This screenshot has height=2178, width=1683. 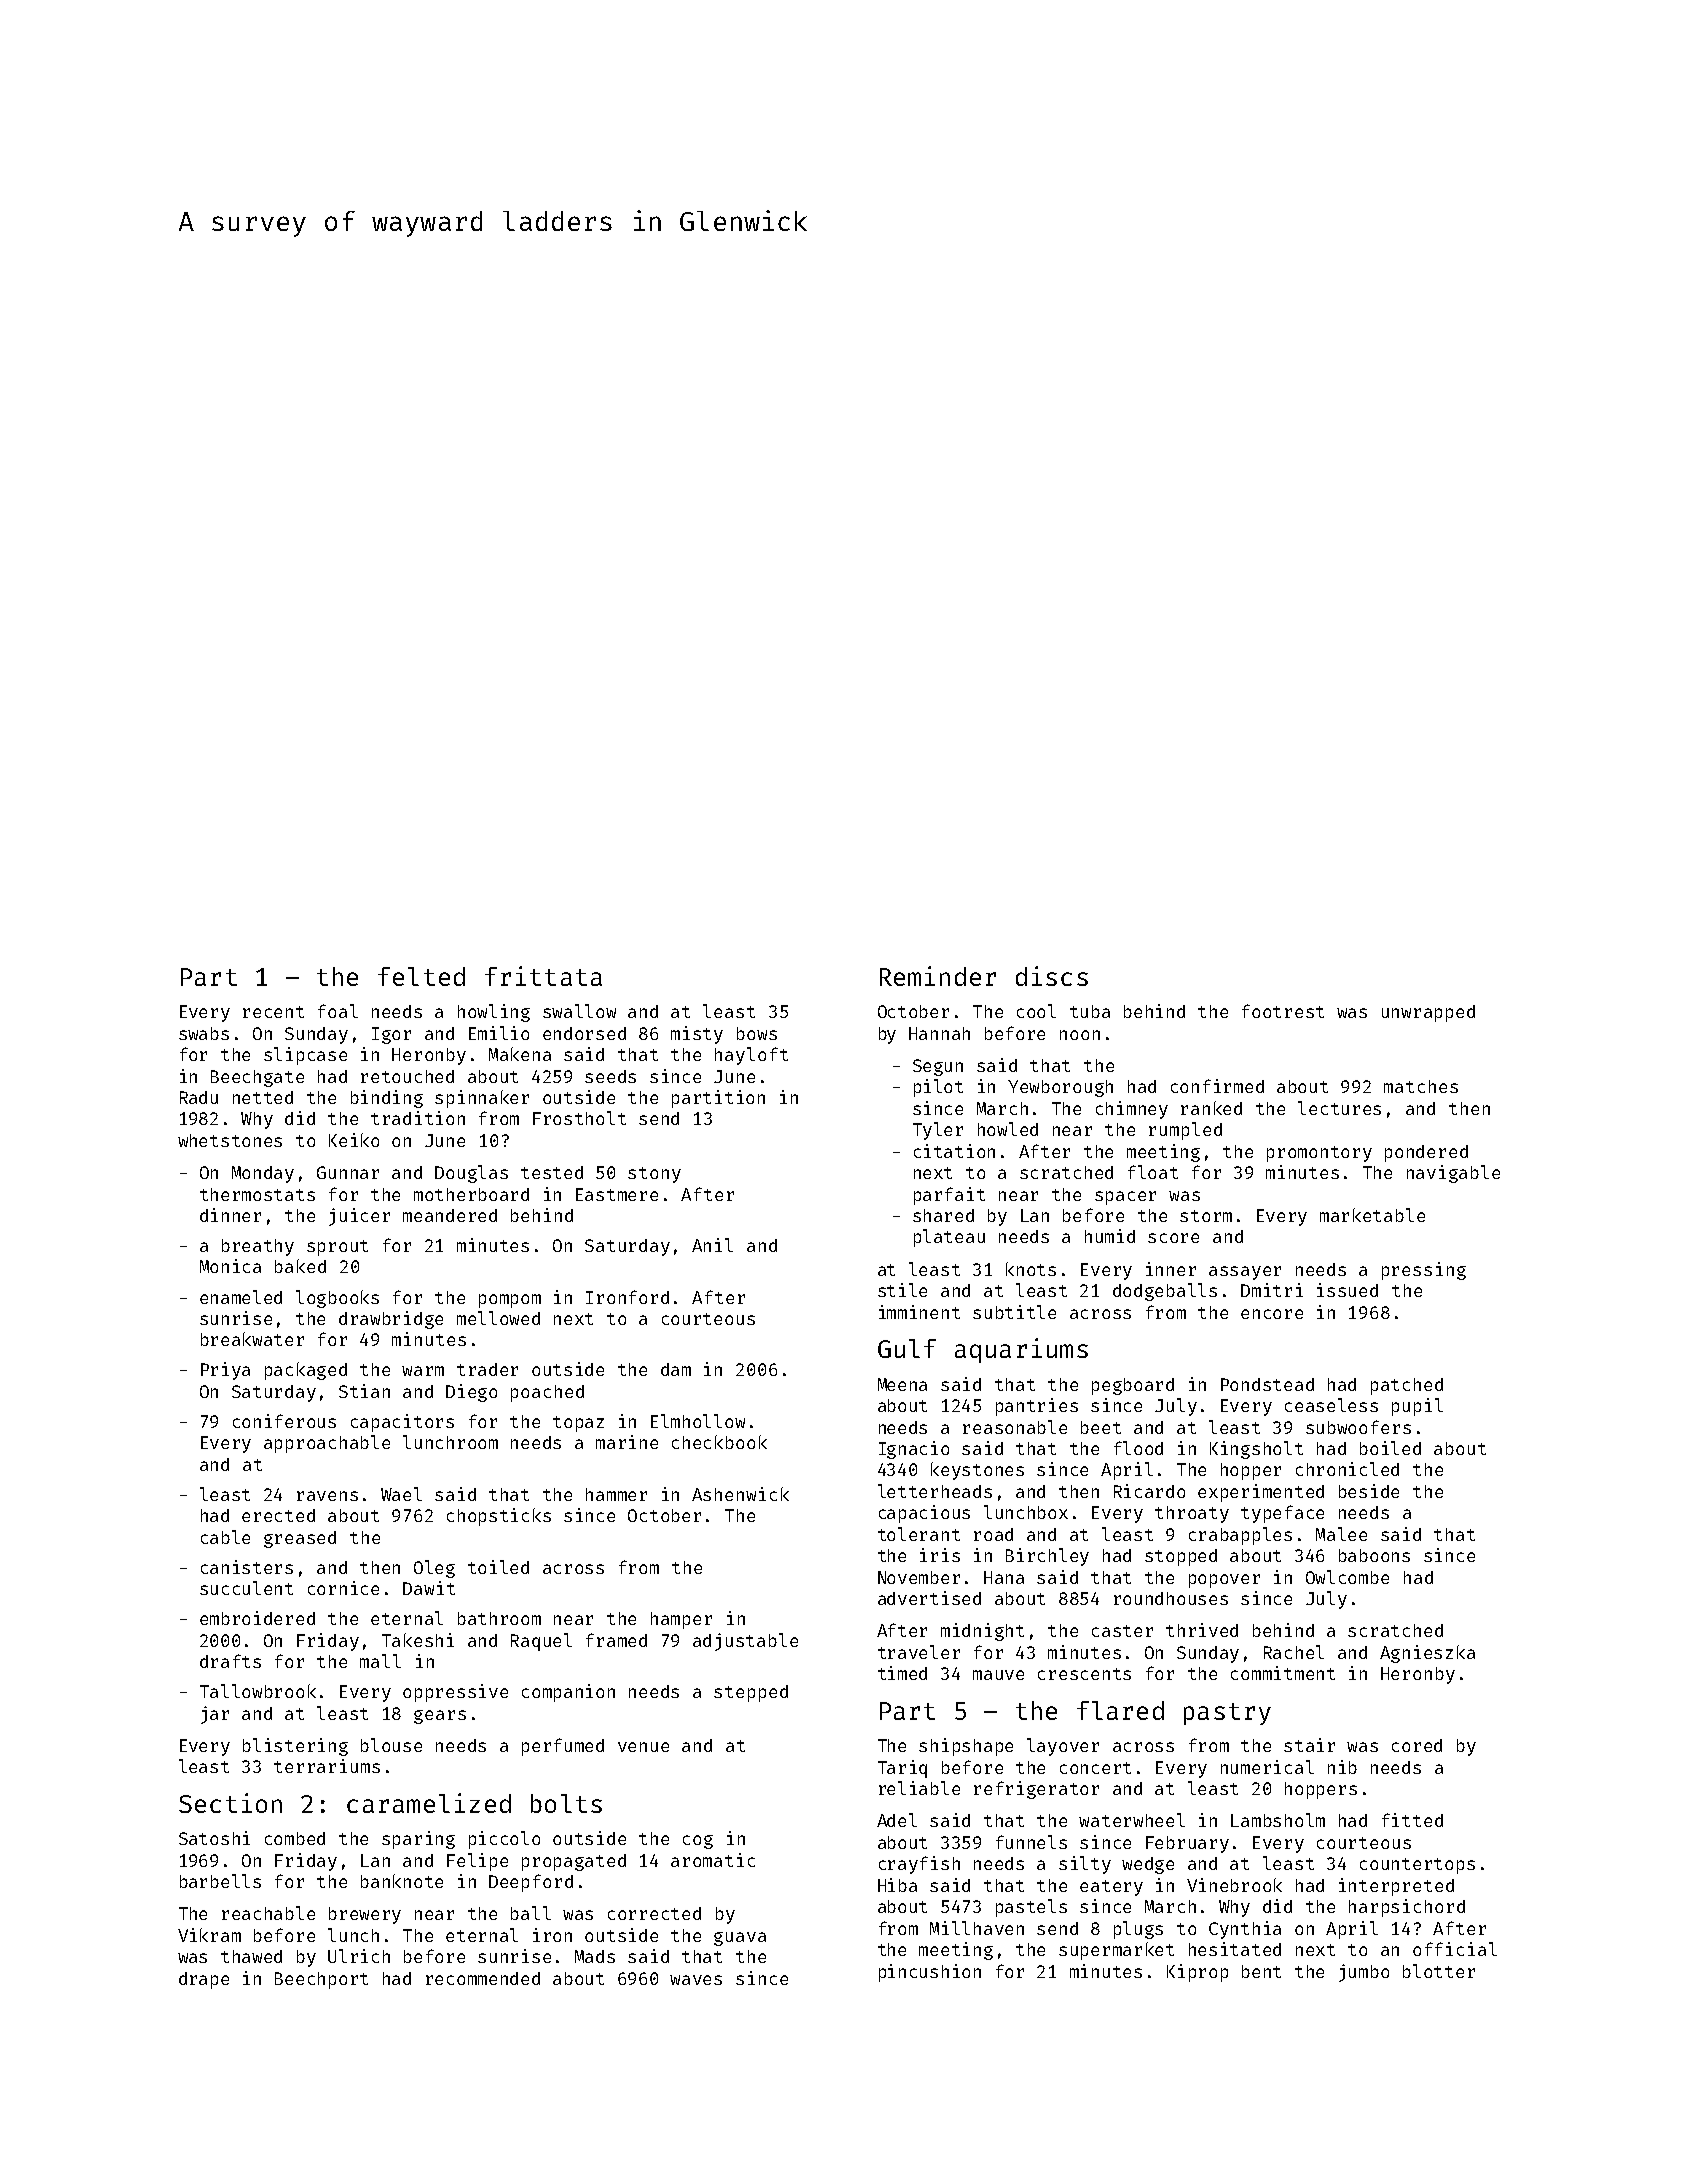 I want to click on toiled, so click(x=498, y=1567).
